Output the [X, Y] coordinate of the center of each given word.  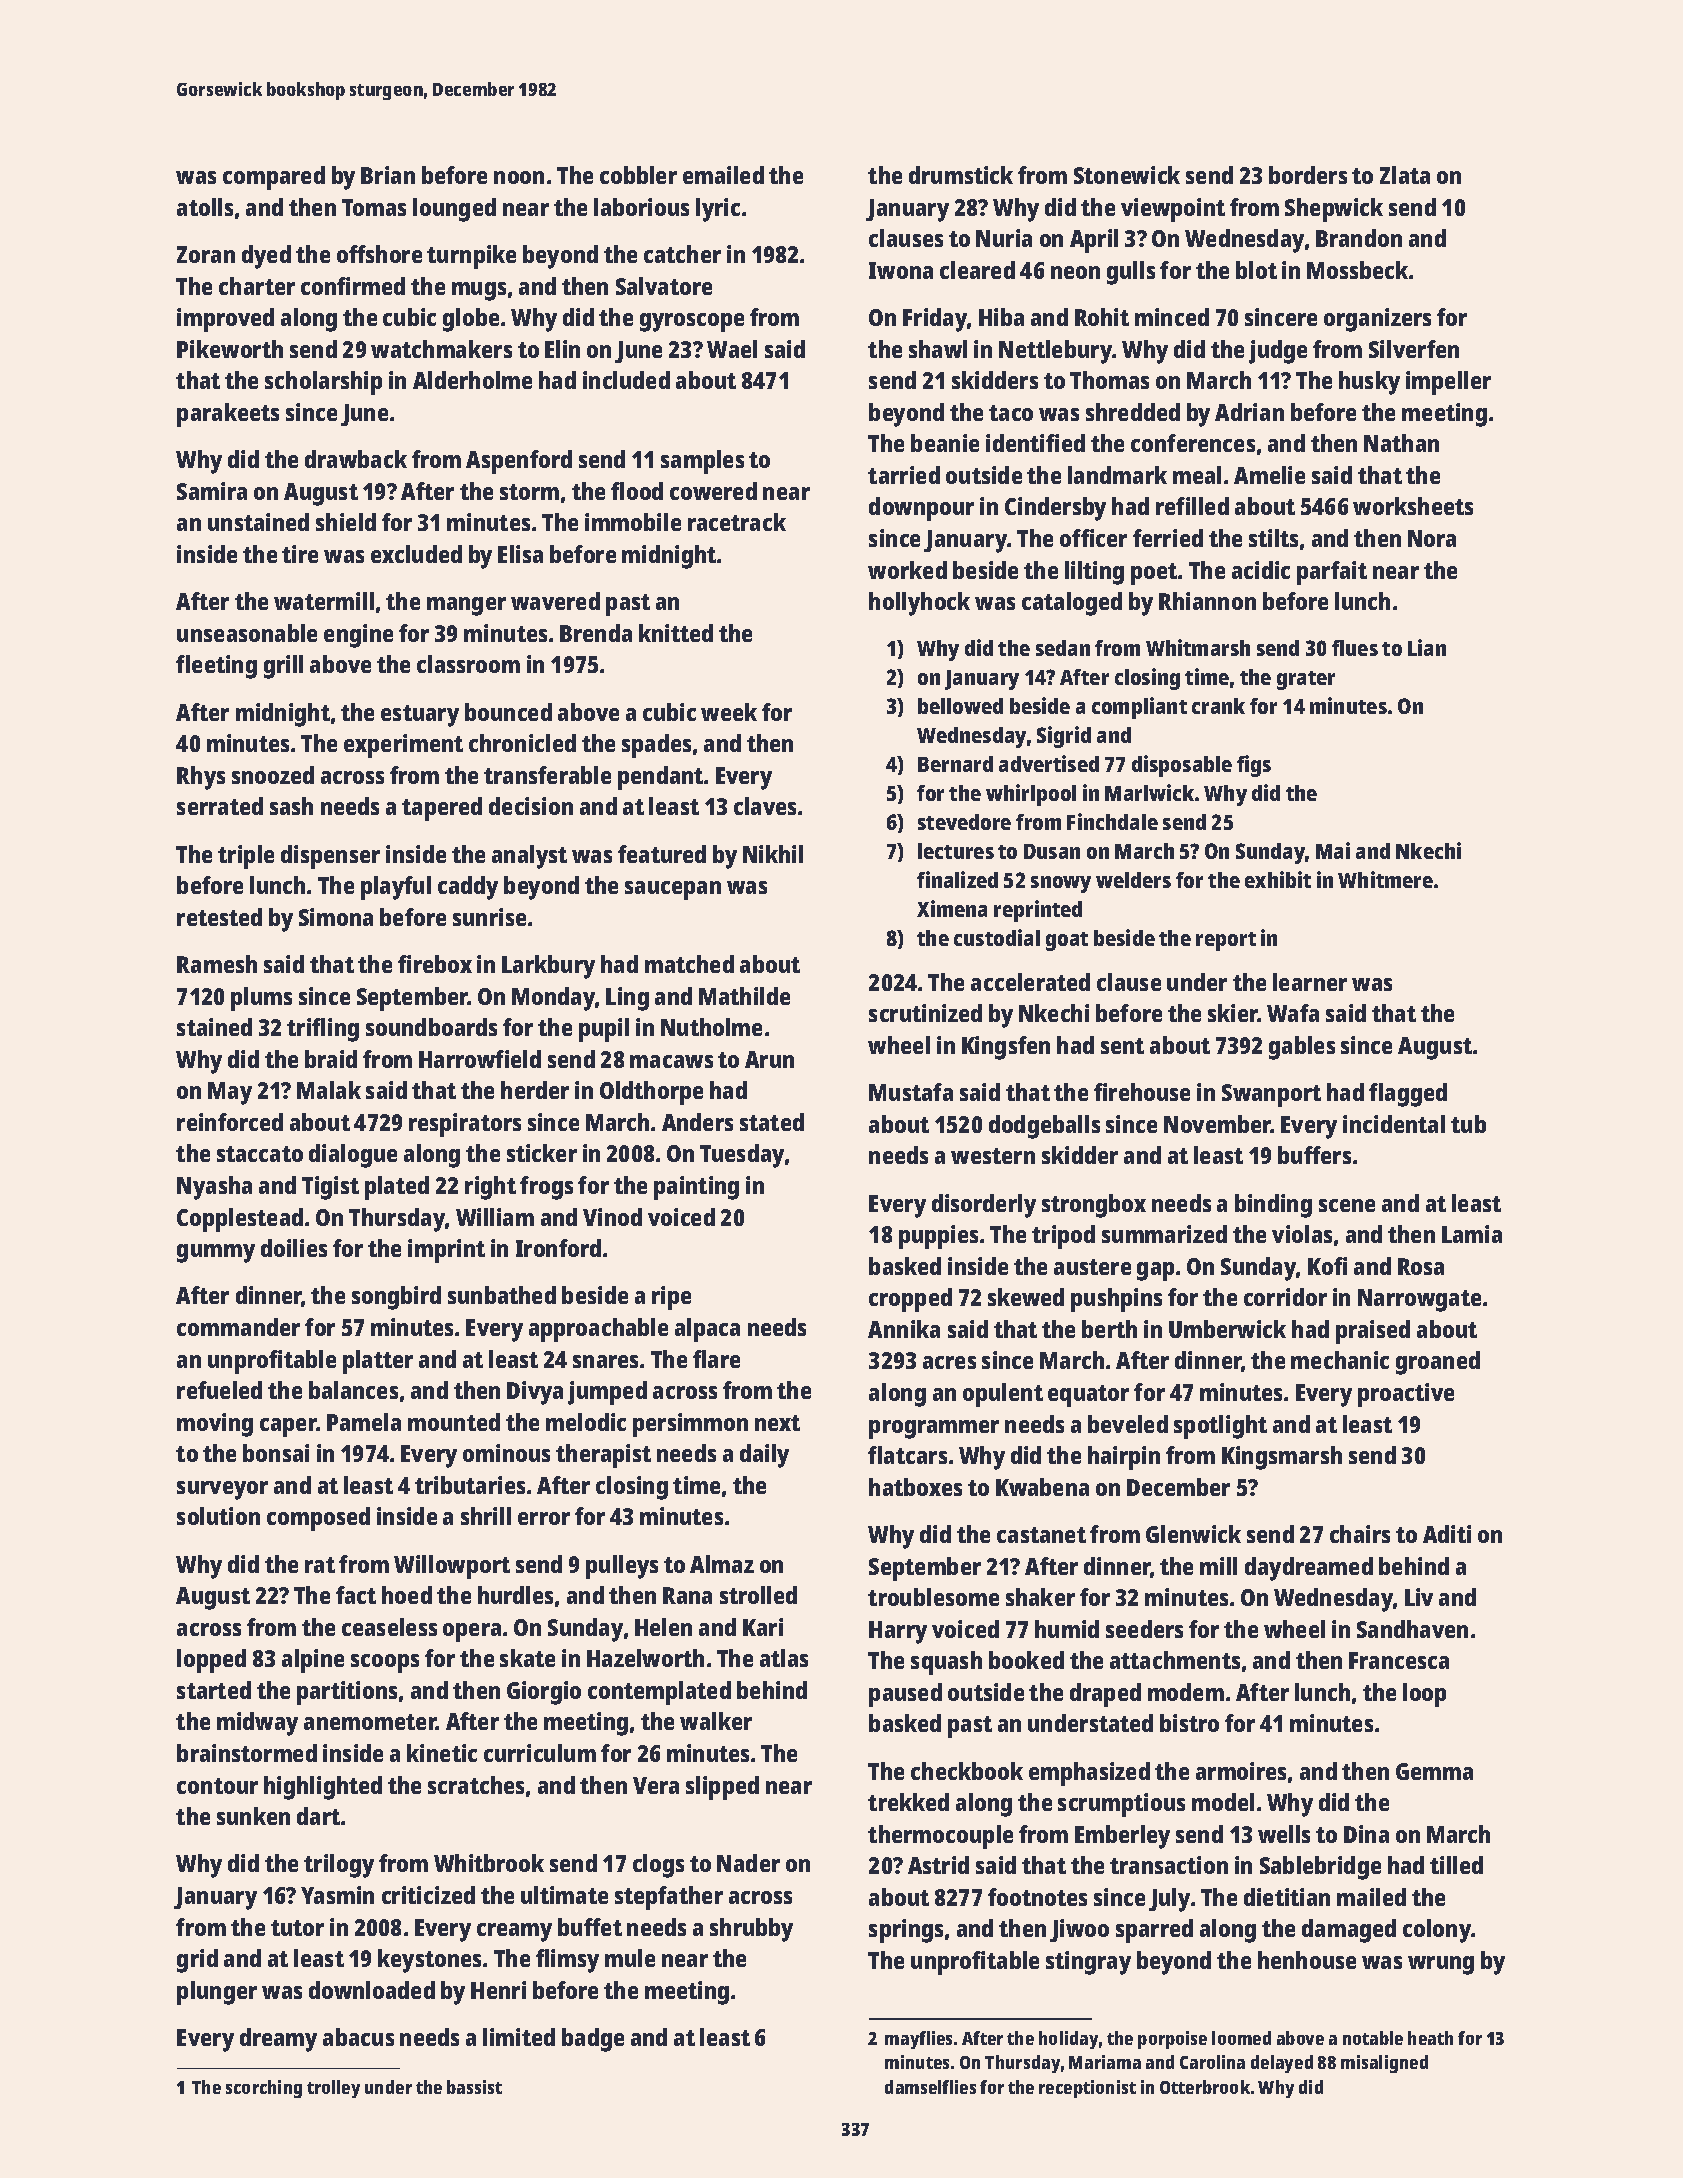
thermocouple [940, 1837]
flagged [1408, 1095]
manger [466, 606]
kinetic [442, 1753]
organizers [1377, 320]
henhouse [1307, 1960]
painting [696, 1188]
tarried [904, 475]
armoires [1241, 1771]
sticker [542, 1153]
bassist [474, 2087]
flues [1355, 648]
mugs [479, 291]
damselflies [930, 2087]
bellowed [960, 706]
